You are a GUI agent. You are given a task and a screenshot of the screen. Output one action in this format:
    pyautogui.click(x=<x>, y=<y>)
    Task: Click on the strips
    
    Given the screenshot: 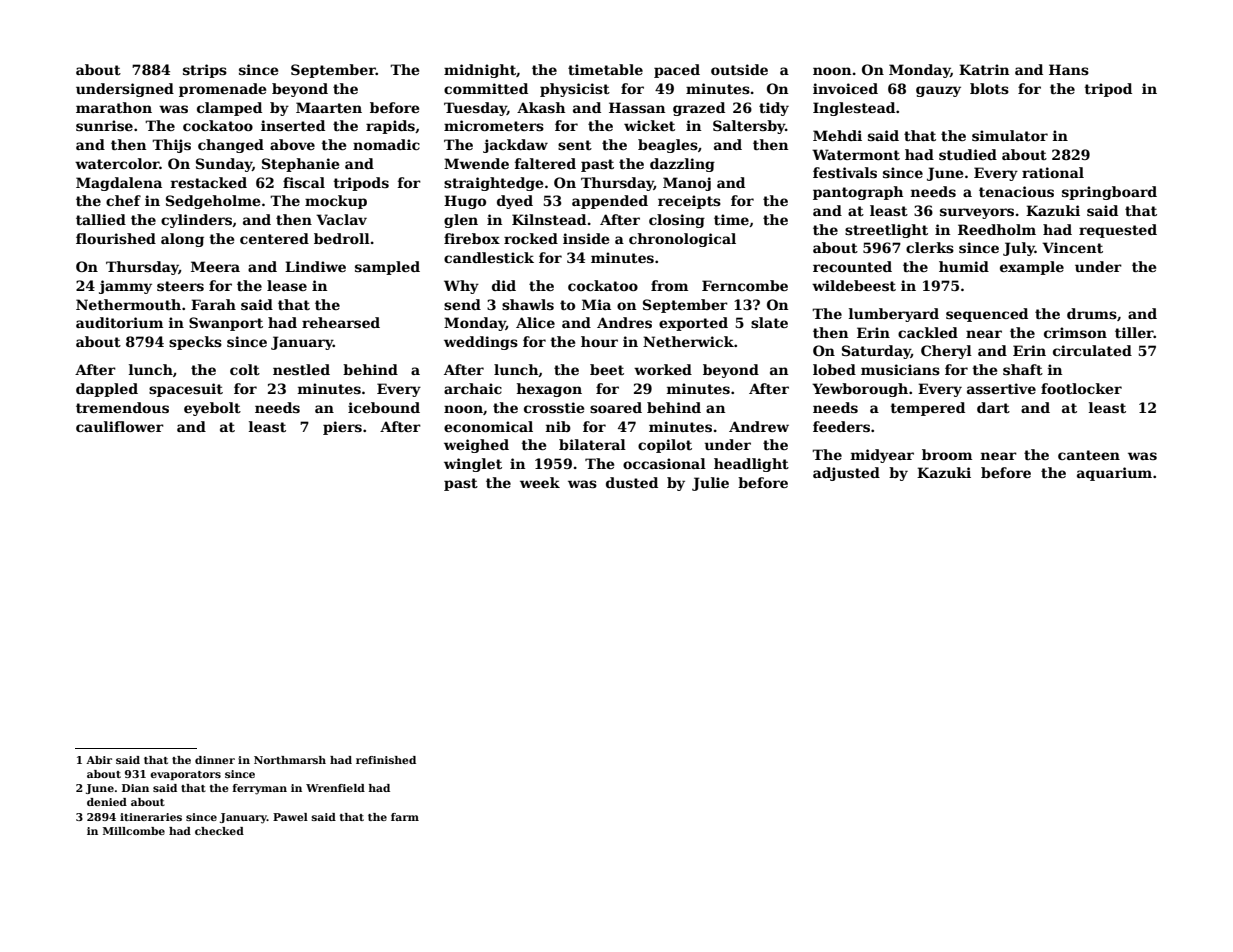 What is the action you would take?
    pyautogui.click(x=205, y=71)
